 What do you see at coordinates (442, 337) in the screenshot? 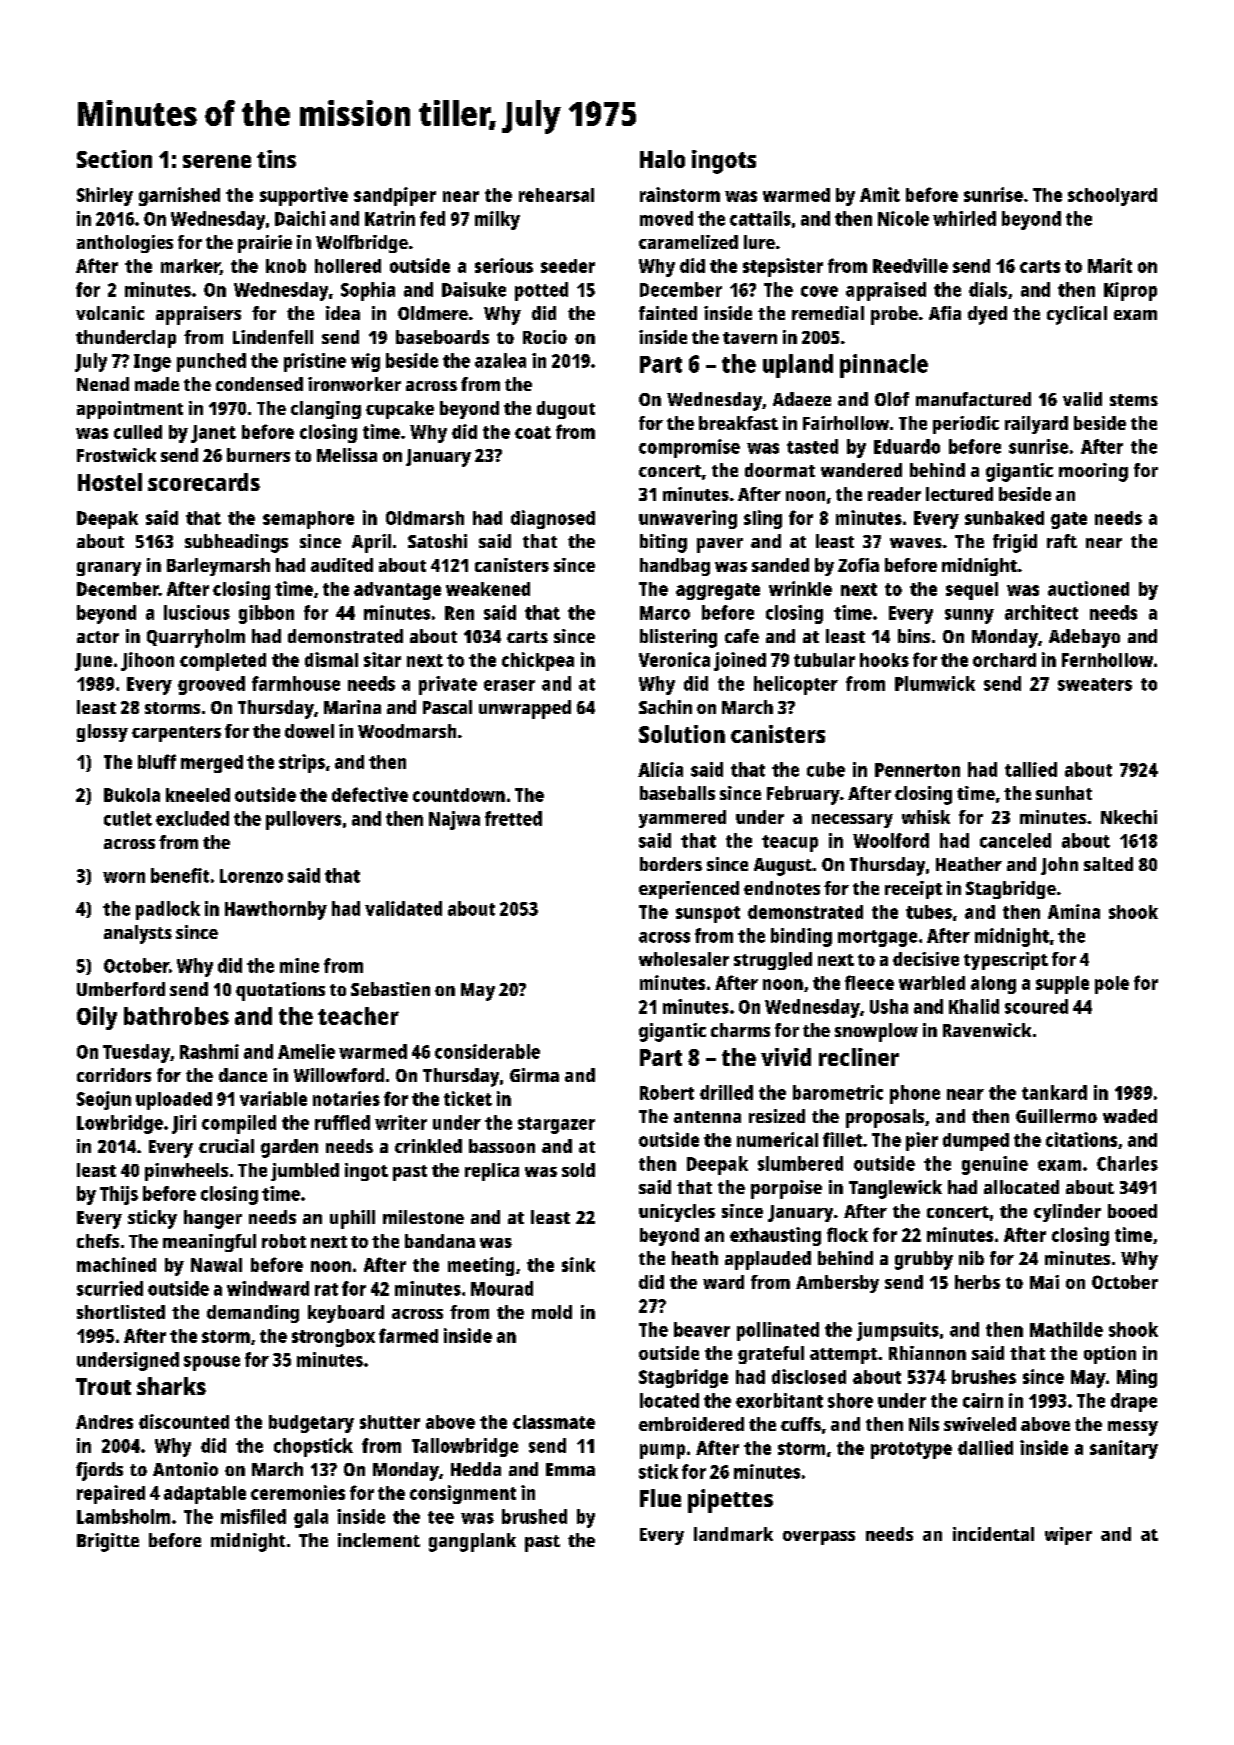
I see `baseboards` at bounding box center [442, 337].
